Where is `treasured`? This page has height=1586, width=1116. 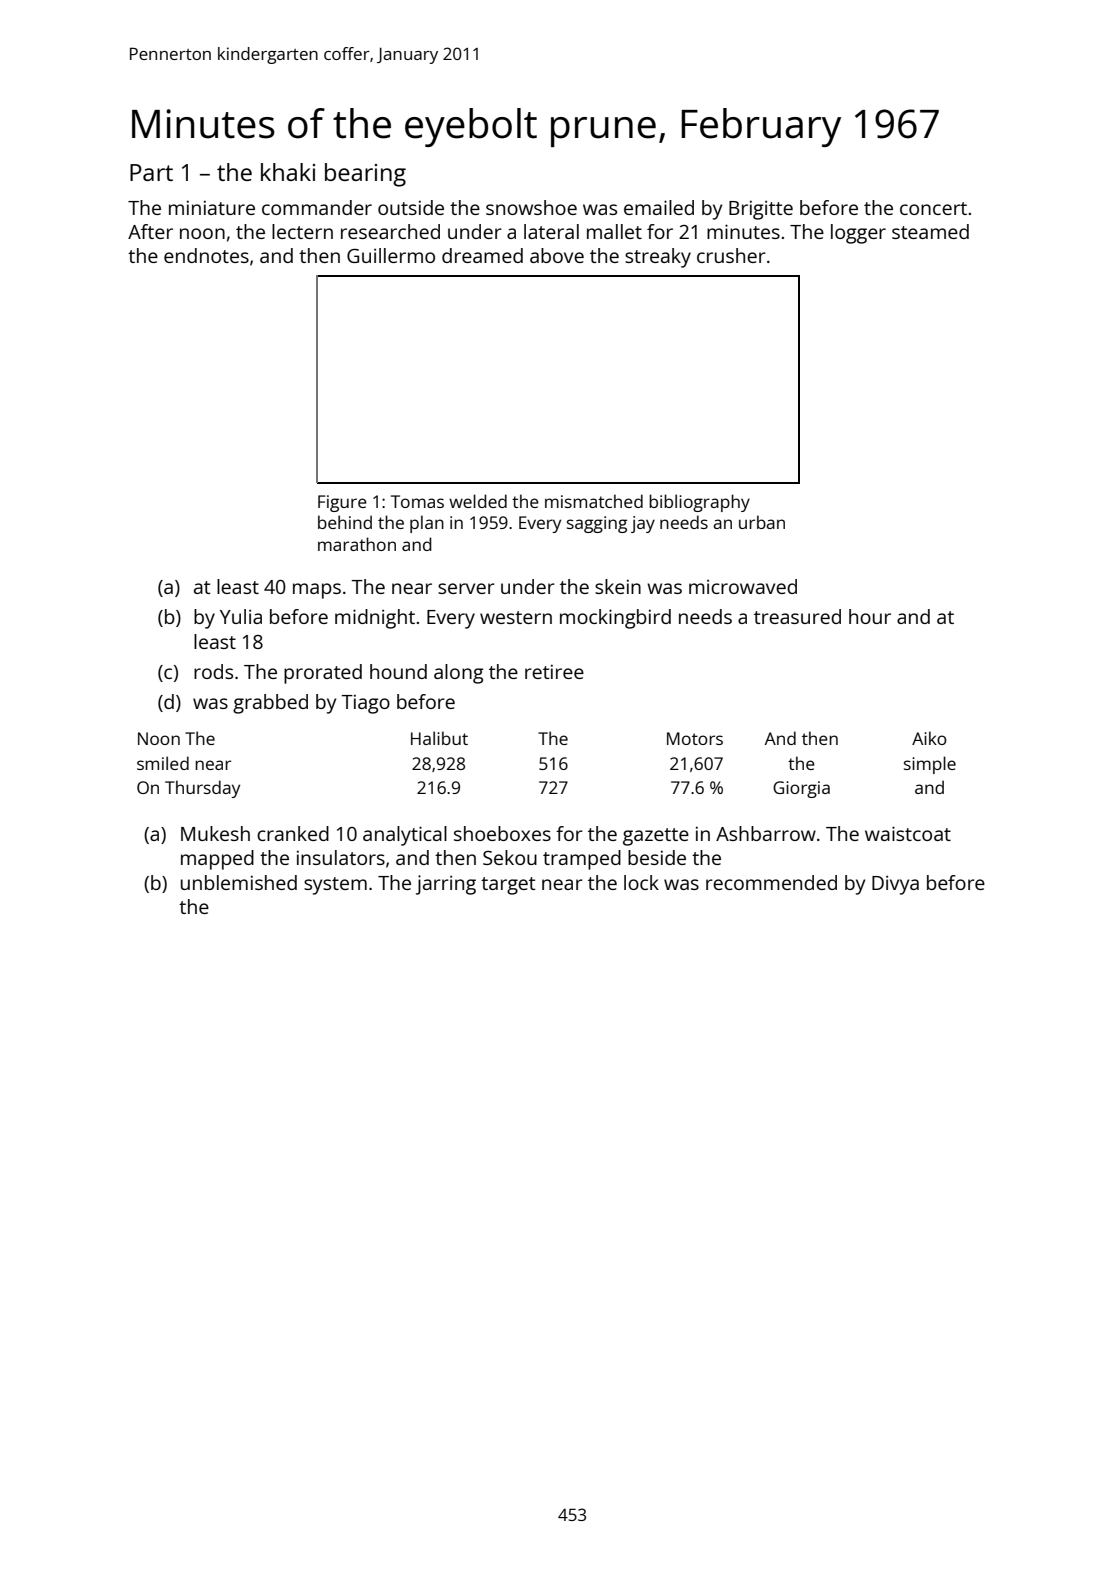
treasured is located at coordinates (797, 616).
